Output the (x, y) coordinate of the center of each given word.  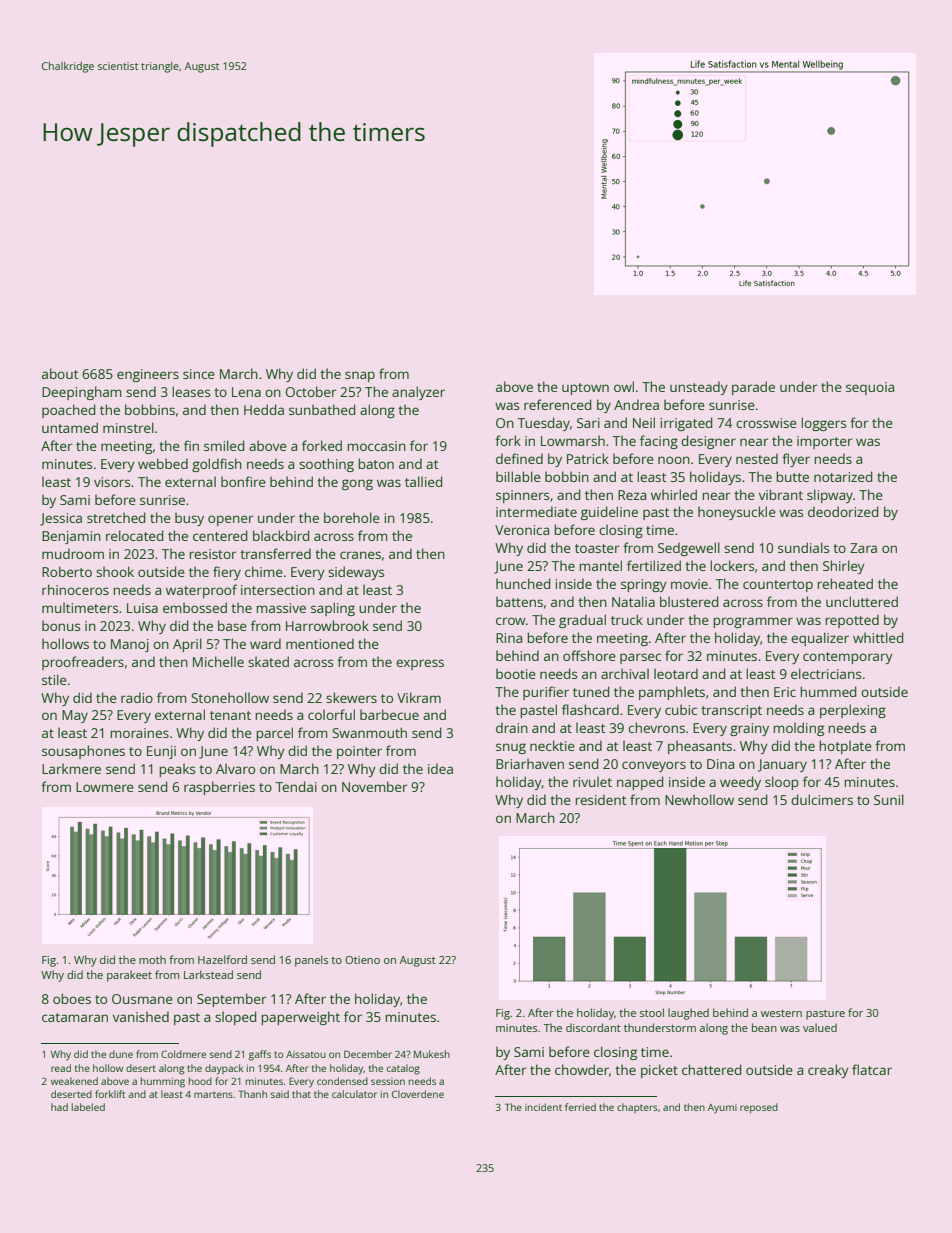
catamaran (75, 1017)
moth (152, 959)
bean (764, 1027)
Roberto (67, 571)
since (199, 374)
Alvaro (235, 768)
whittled (878, 637)
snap (360, 376)
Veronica (522, 530)
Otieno (362, 960)
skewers (351, 697)
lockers (732, 565)
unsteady (699, 388)
